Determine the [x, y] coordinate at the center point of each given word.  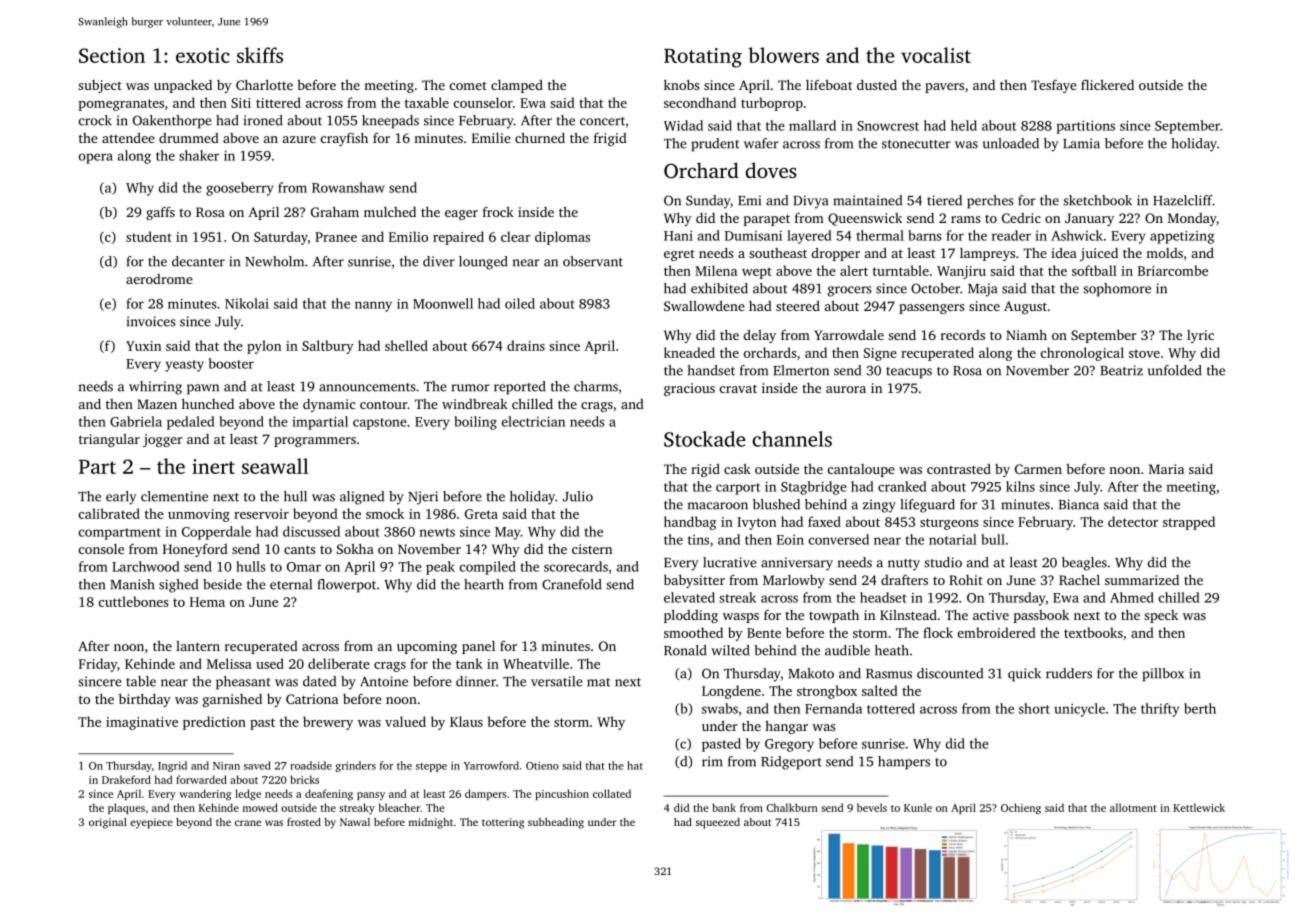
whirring [155, 388]
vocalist [936, 55]
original [108, 823]
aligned [362, 498]
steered [798, 306]
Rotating [703, 58]
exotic [203, 55]
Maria [1166, 469]
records [963, 335]
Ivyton [756, 523]
